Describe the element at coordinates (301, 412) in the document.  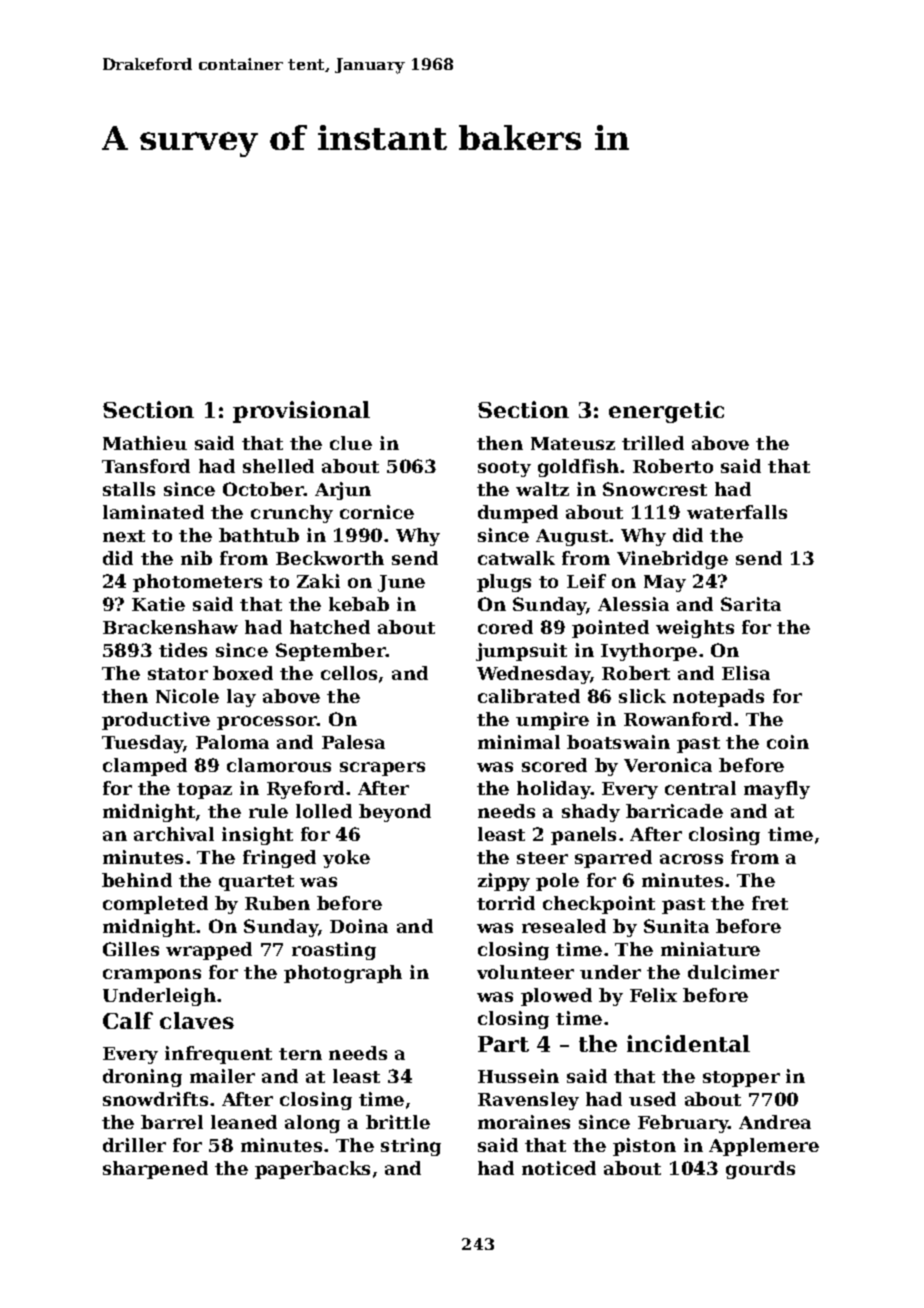
I see `provisional` at that location.
